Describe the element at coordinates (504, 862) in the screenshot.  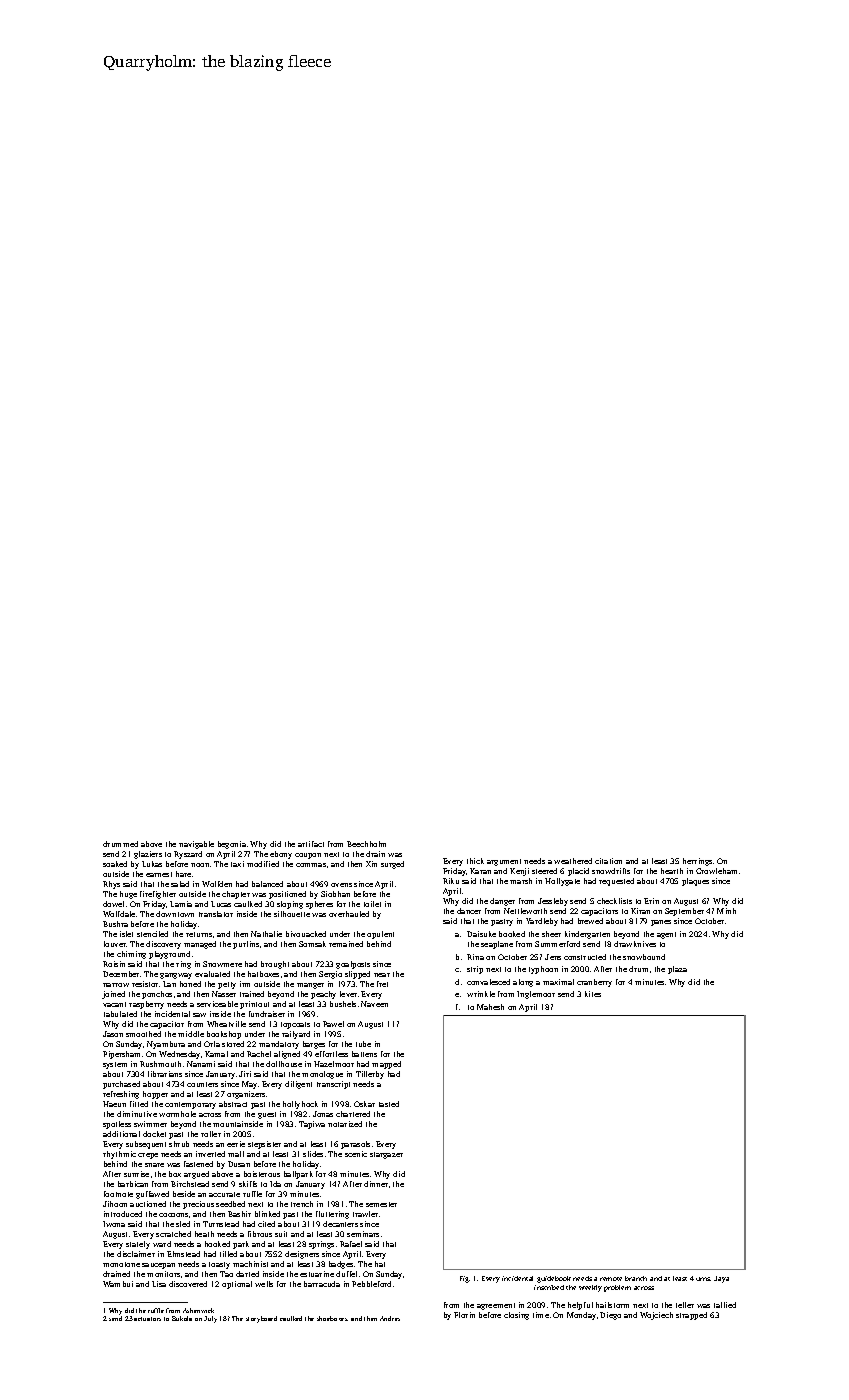
I see `argument` at that location.
